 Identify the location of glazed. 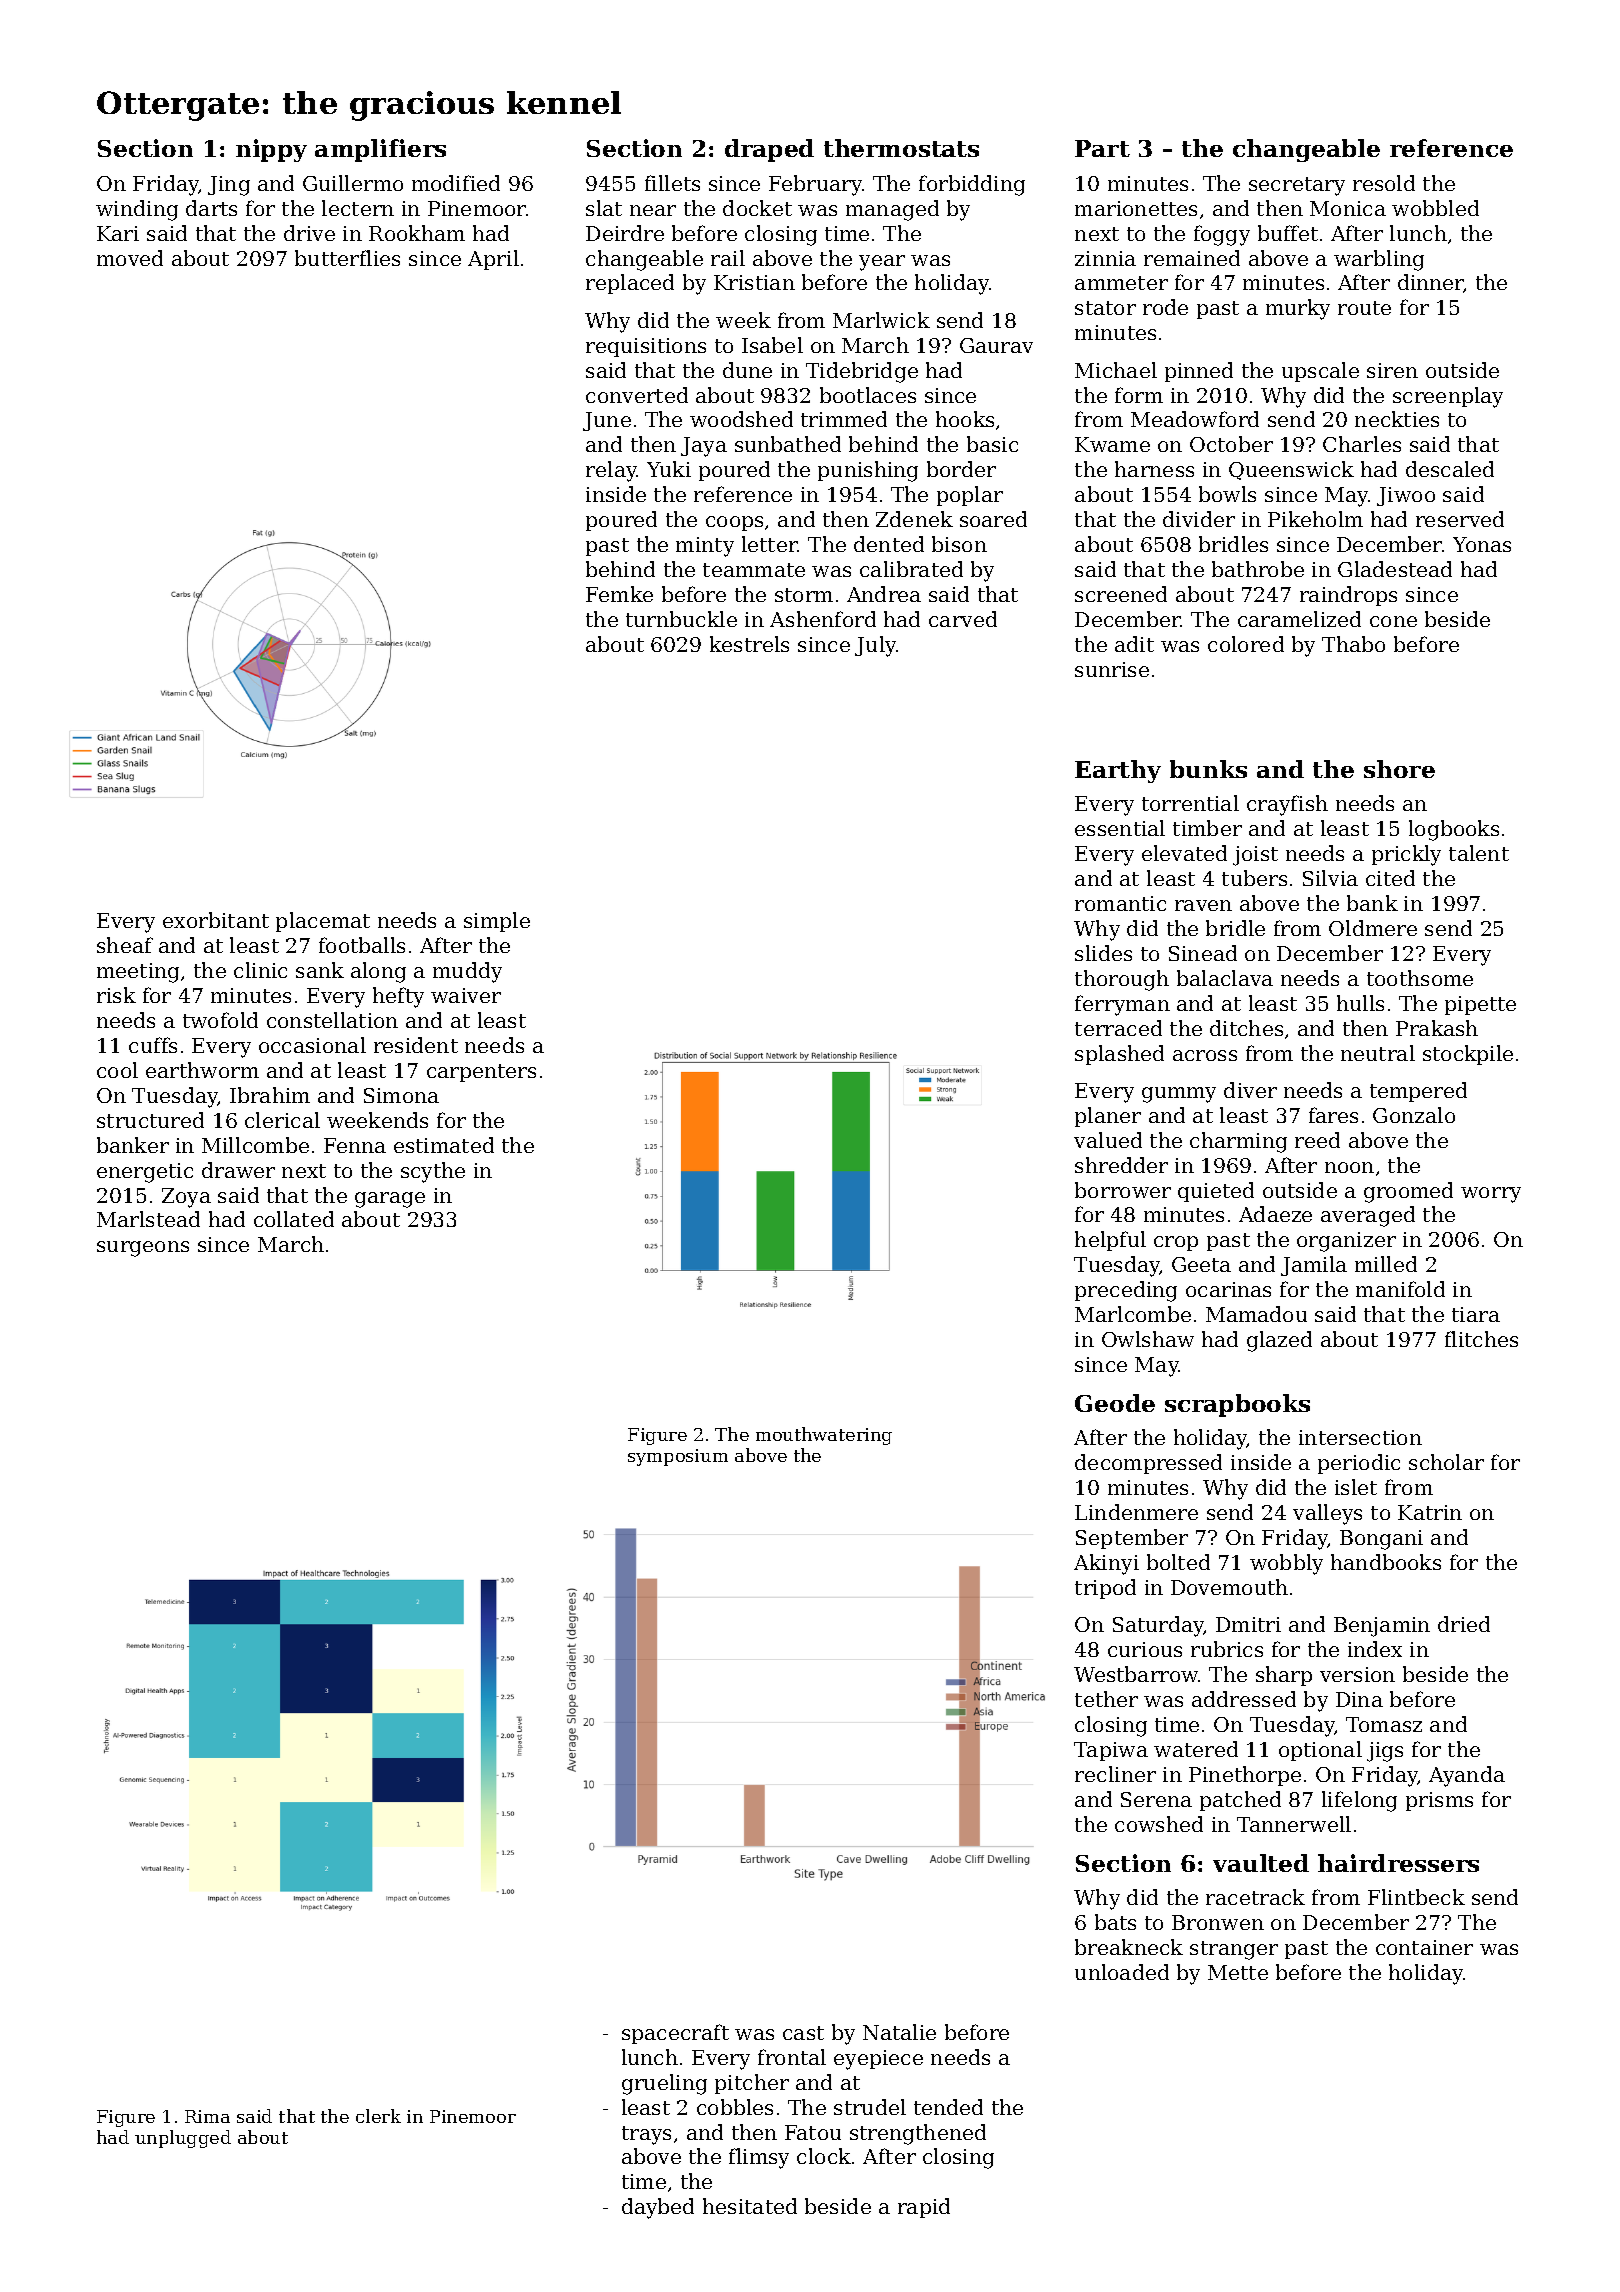
(1279, 1341).
